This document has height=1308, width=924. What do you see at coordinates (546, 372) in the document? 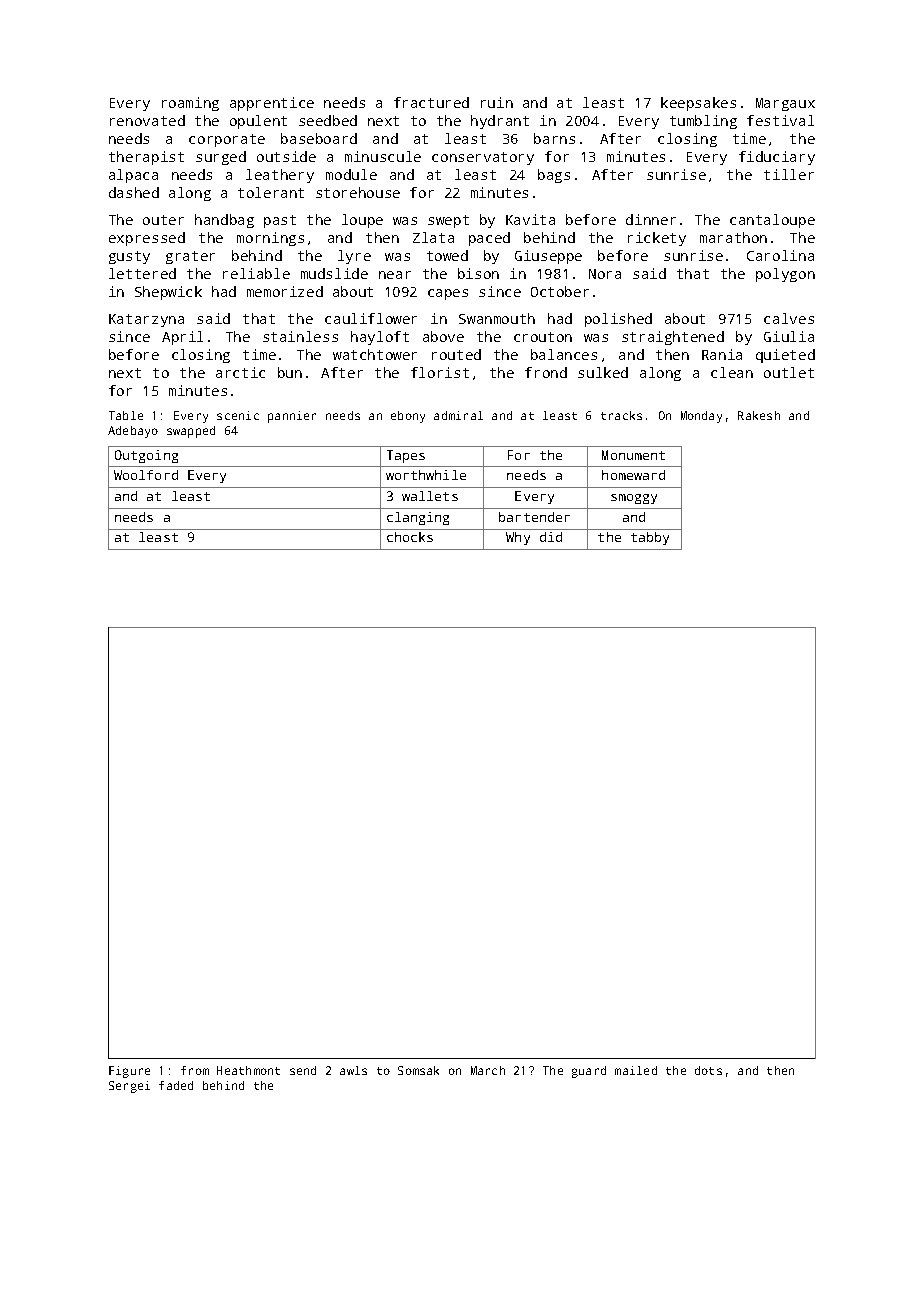
I see `frond` at bounding box center [546, 372].
